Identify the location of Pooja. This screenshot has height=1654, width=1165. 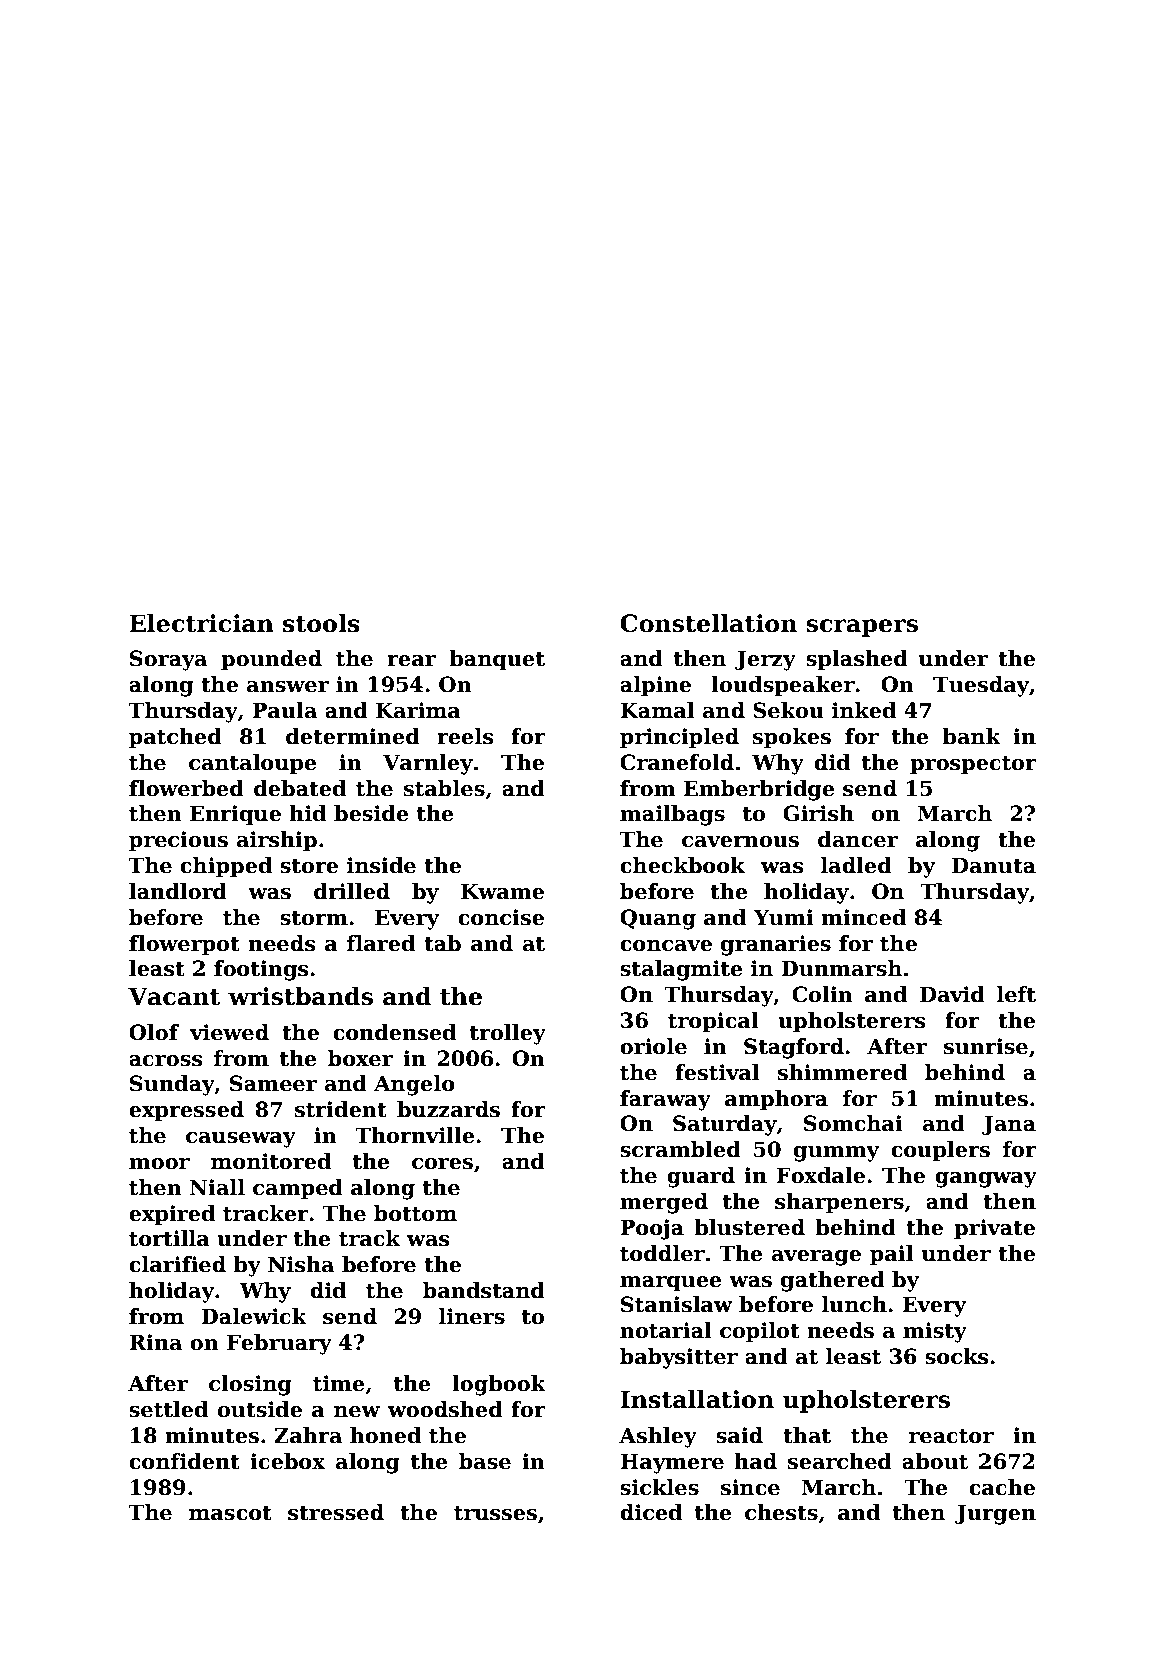
(652, 1229).
